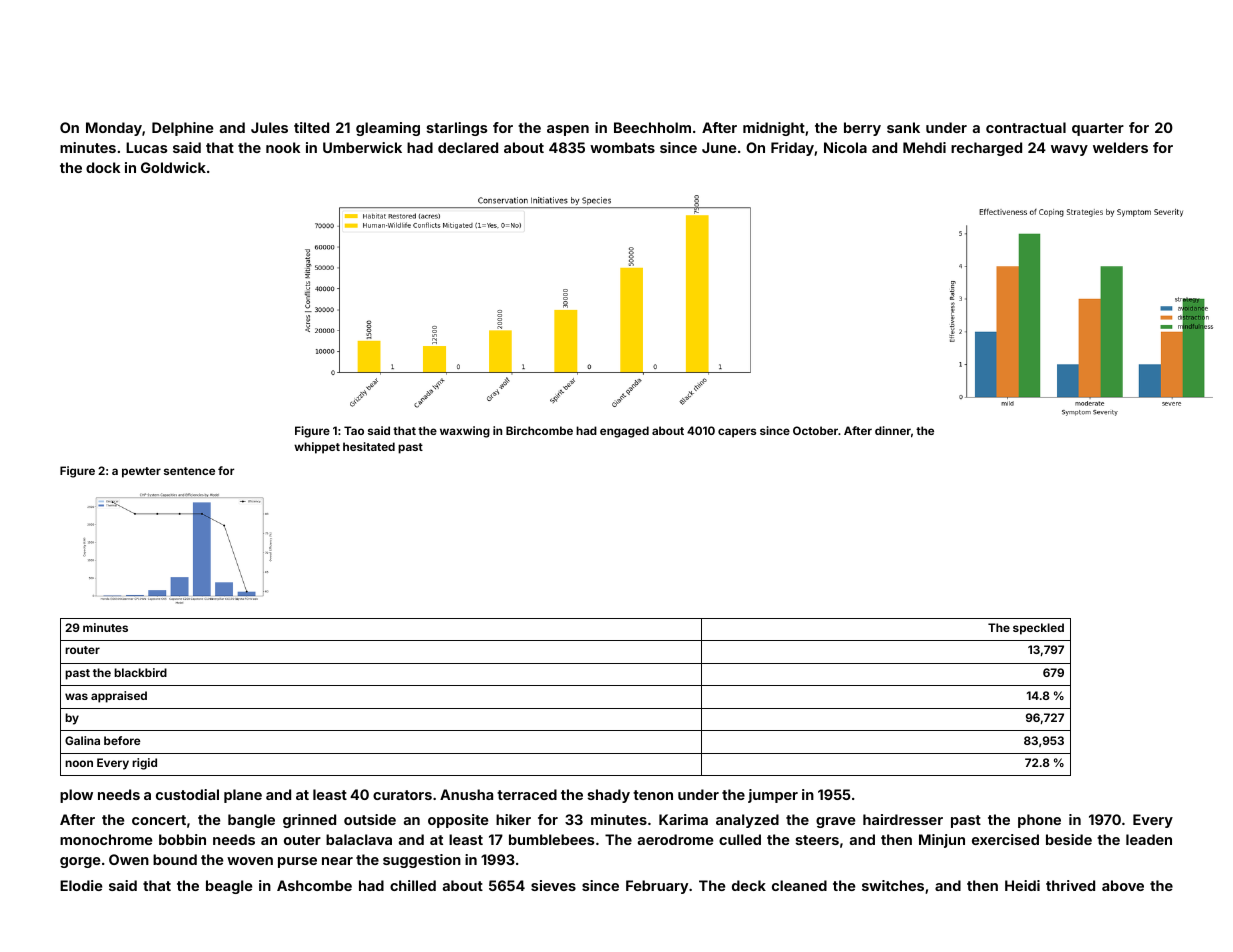 Image resolution: width=1233 pixels, height=952 pixels. I want to click on pewter, so click(141, 472).
